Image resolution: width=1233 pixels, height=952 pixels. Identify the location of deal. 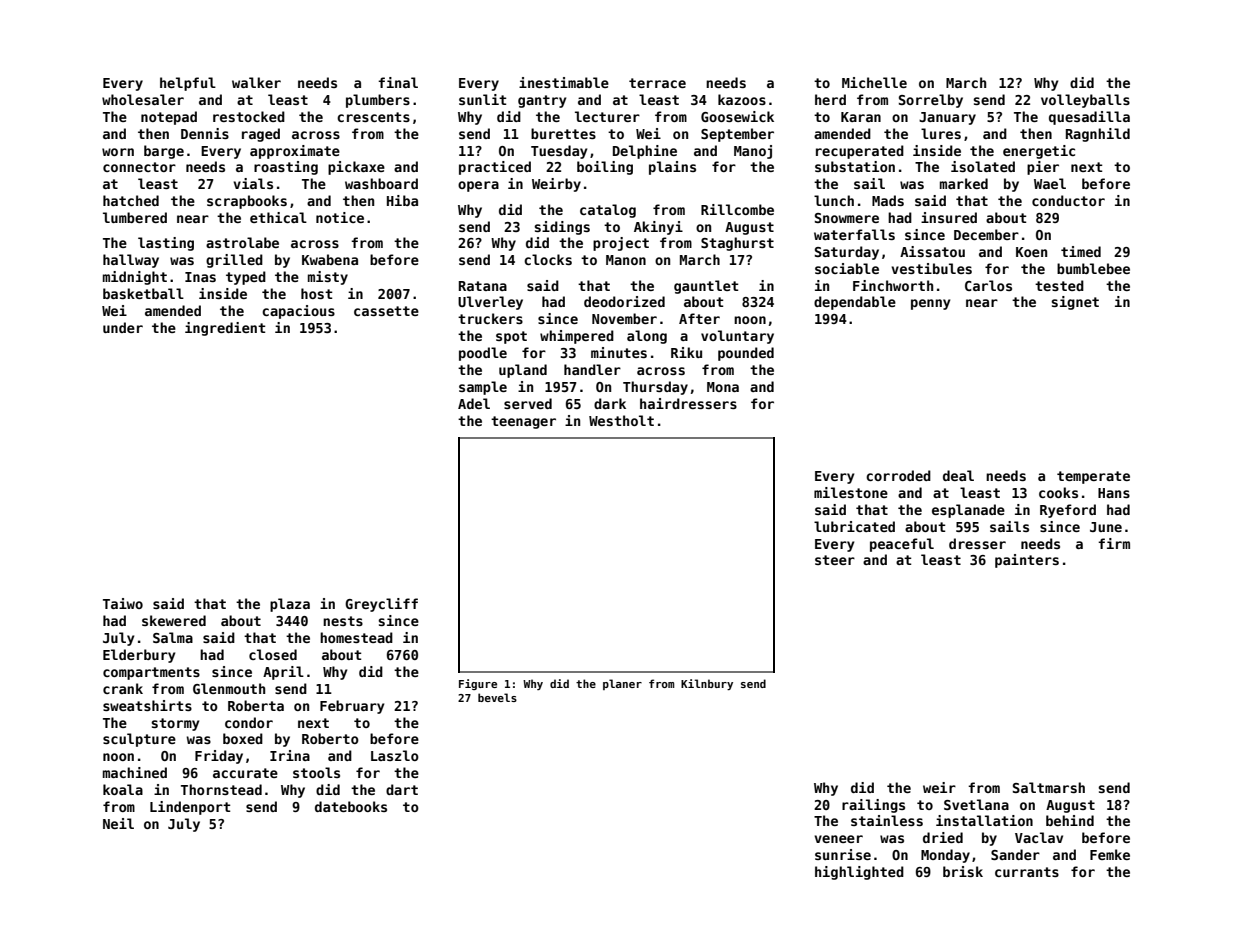
(958, 475).
